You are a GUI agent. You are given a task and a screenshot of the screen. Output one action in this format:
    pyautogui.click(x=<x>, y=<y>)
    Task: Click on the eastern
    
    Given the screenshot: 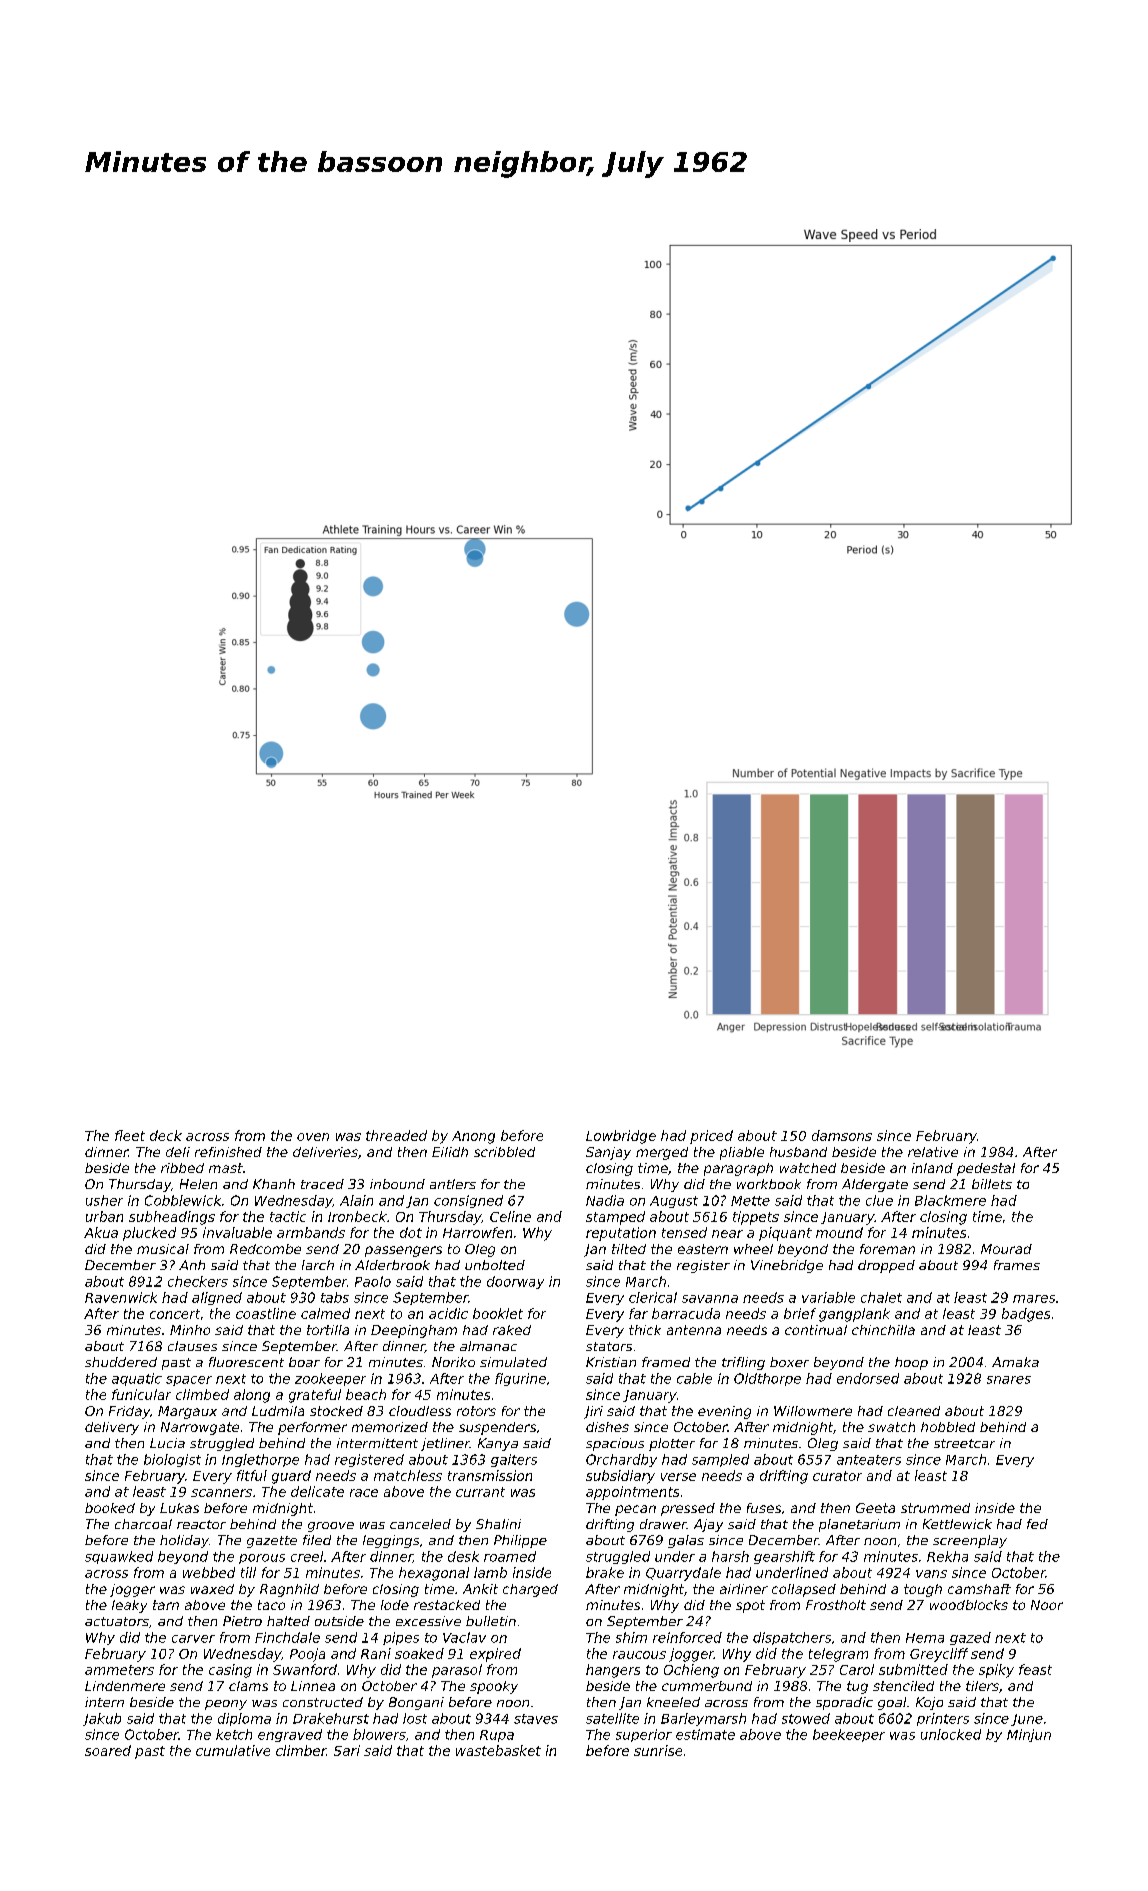 What is the action you would take?
    pyautogui.click(x=703, y=1249)
